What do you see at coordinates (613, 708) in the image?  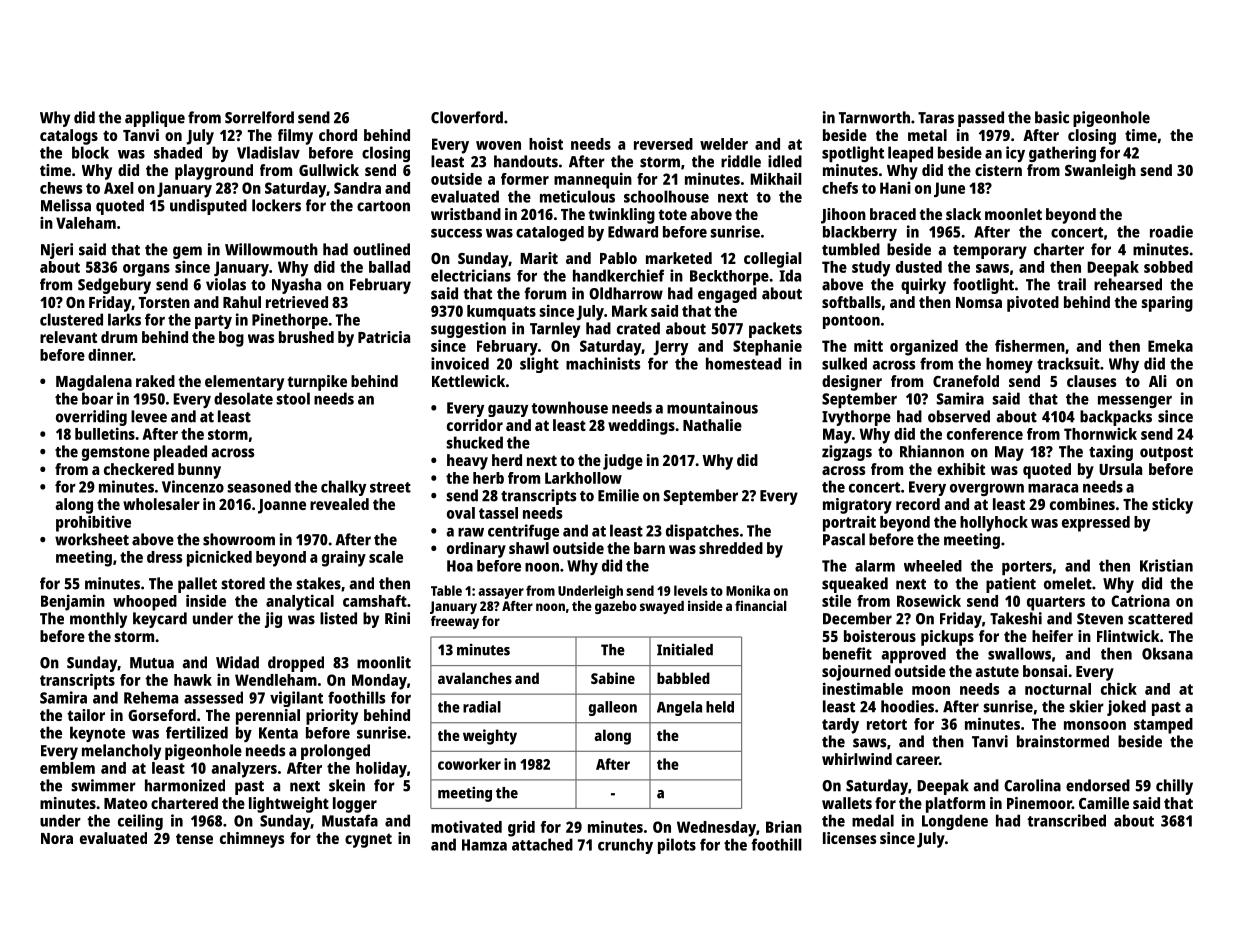 I see `galleon` at bounding box center [613, 708].
